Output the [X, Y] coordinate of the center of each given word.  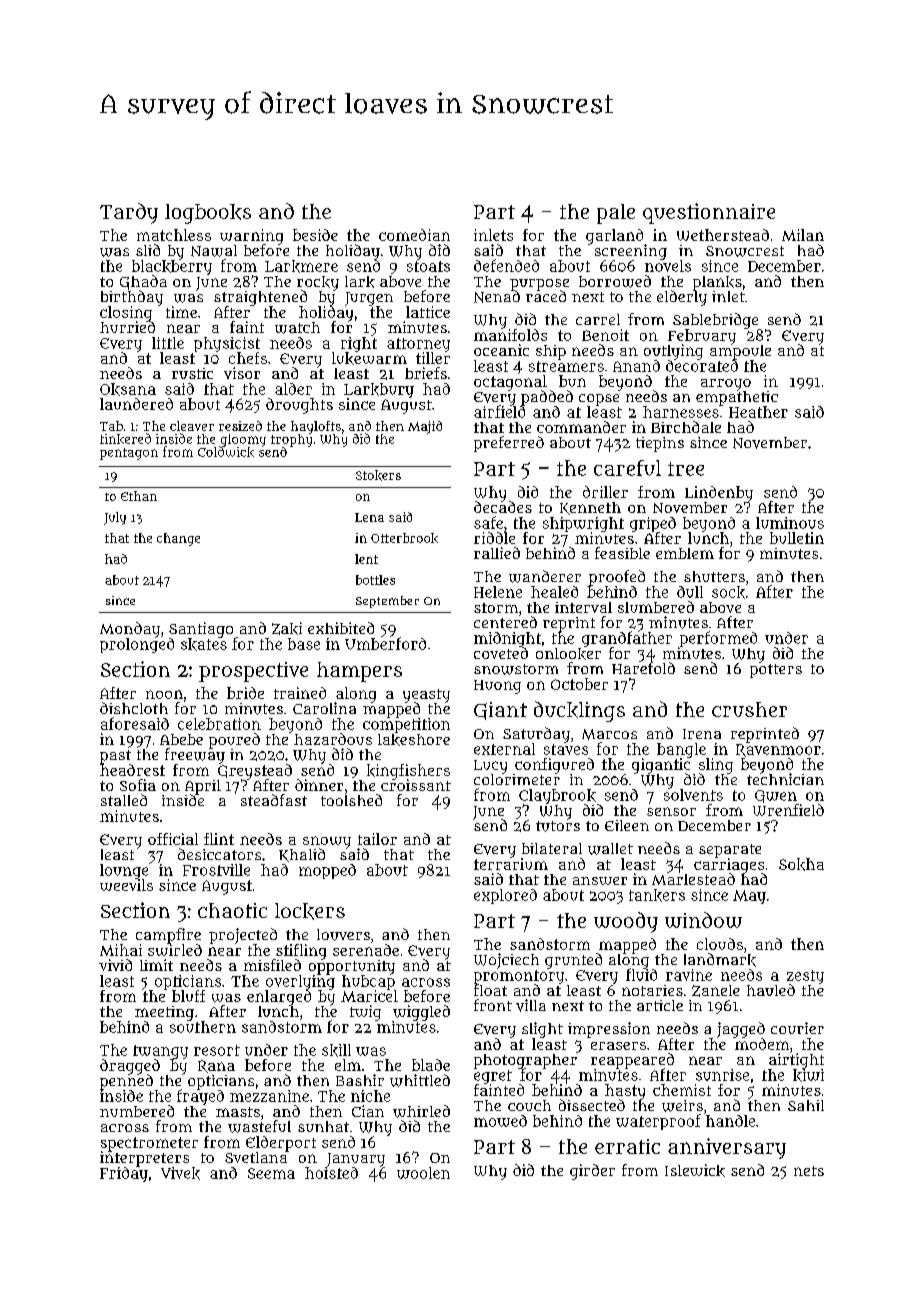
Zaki [287, 628]
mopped [327, 871]
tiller [433, 358]
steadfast [274, 800]
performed [718, 639]
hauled [771, 990]
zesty [805, 977]
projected [243, 936]
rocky [318, 283]
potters [776, 671]
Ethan [139, 496]
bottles [375, 580]
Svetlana [257, 1157]
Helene [498, 592]
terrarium [511, 864]
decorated [702, 366]
